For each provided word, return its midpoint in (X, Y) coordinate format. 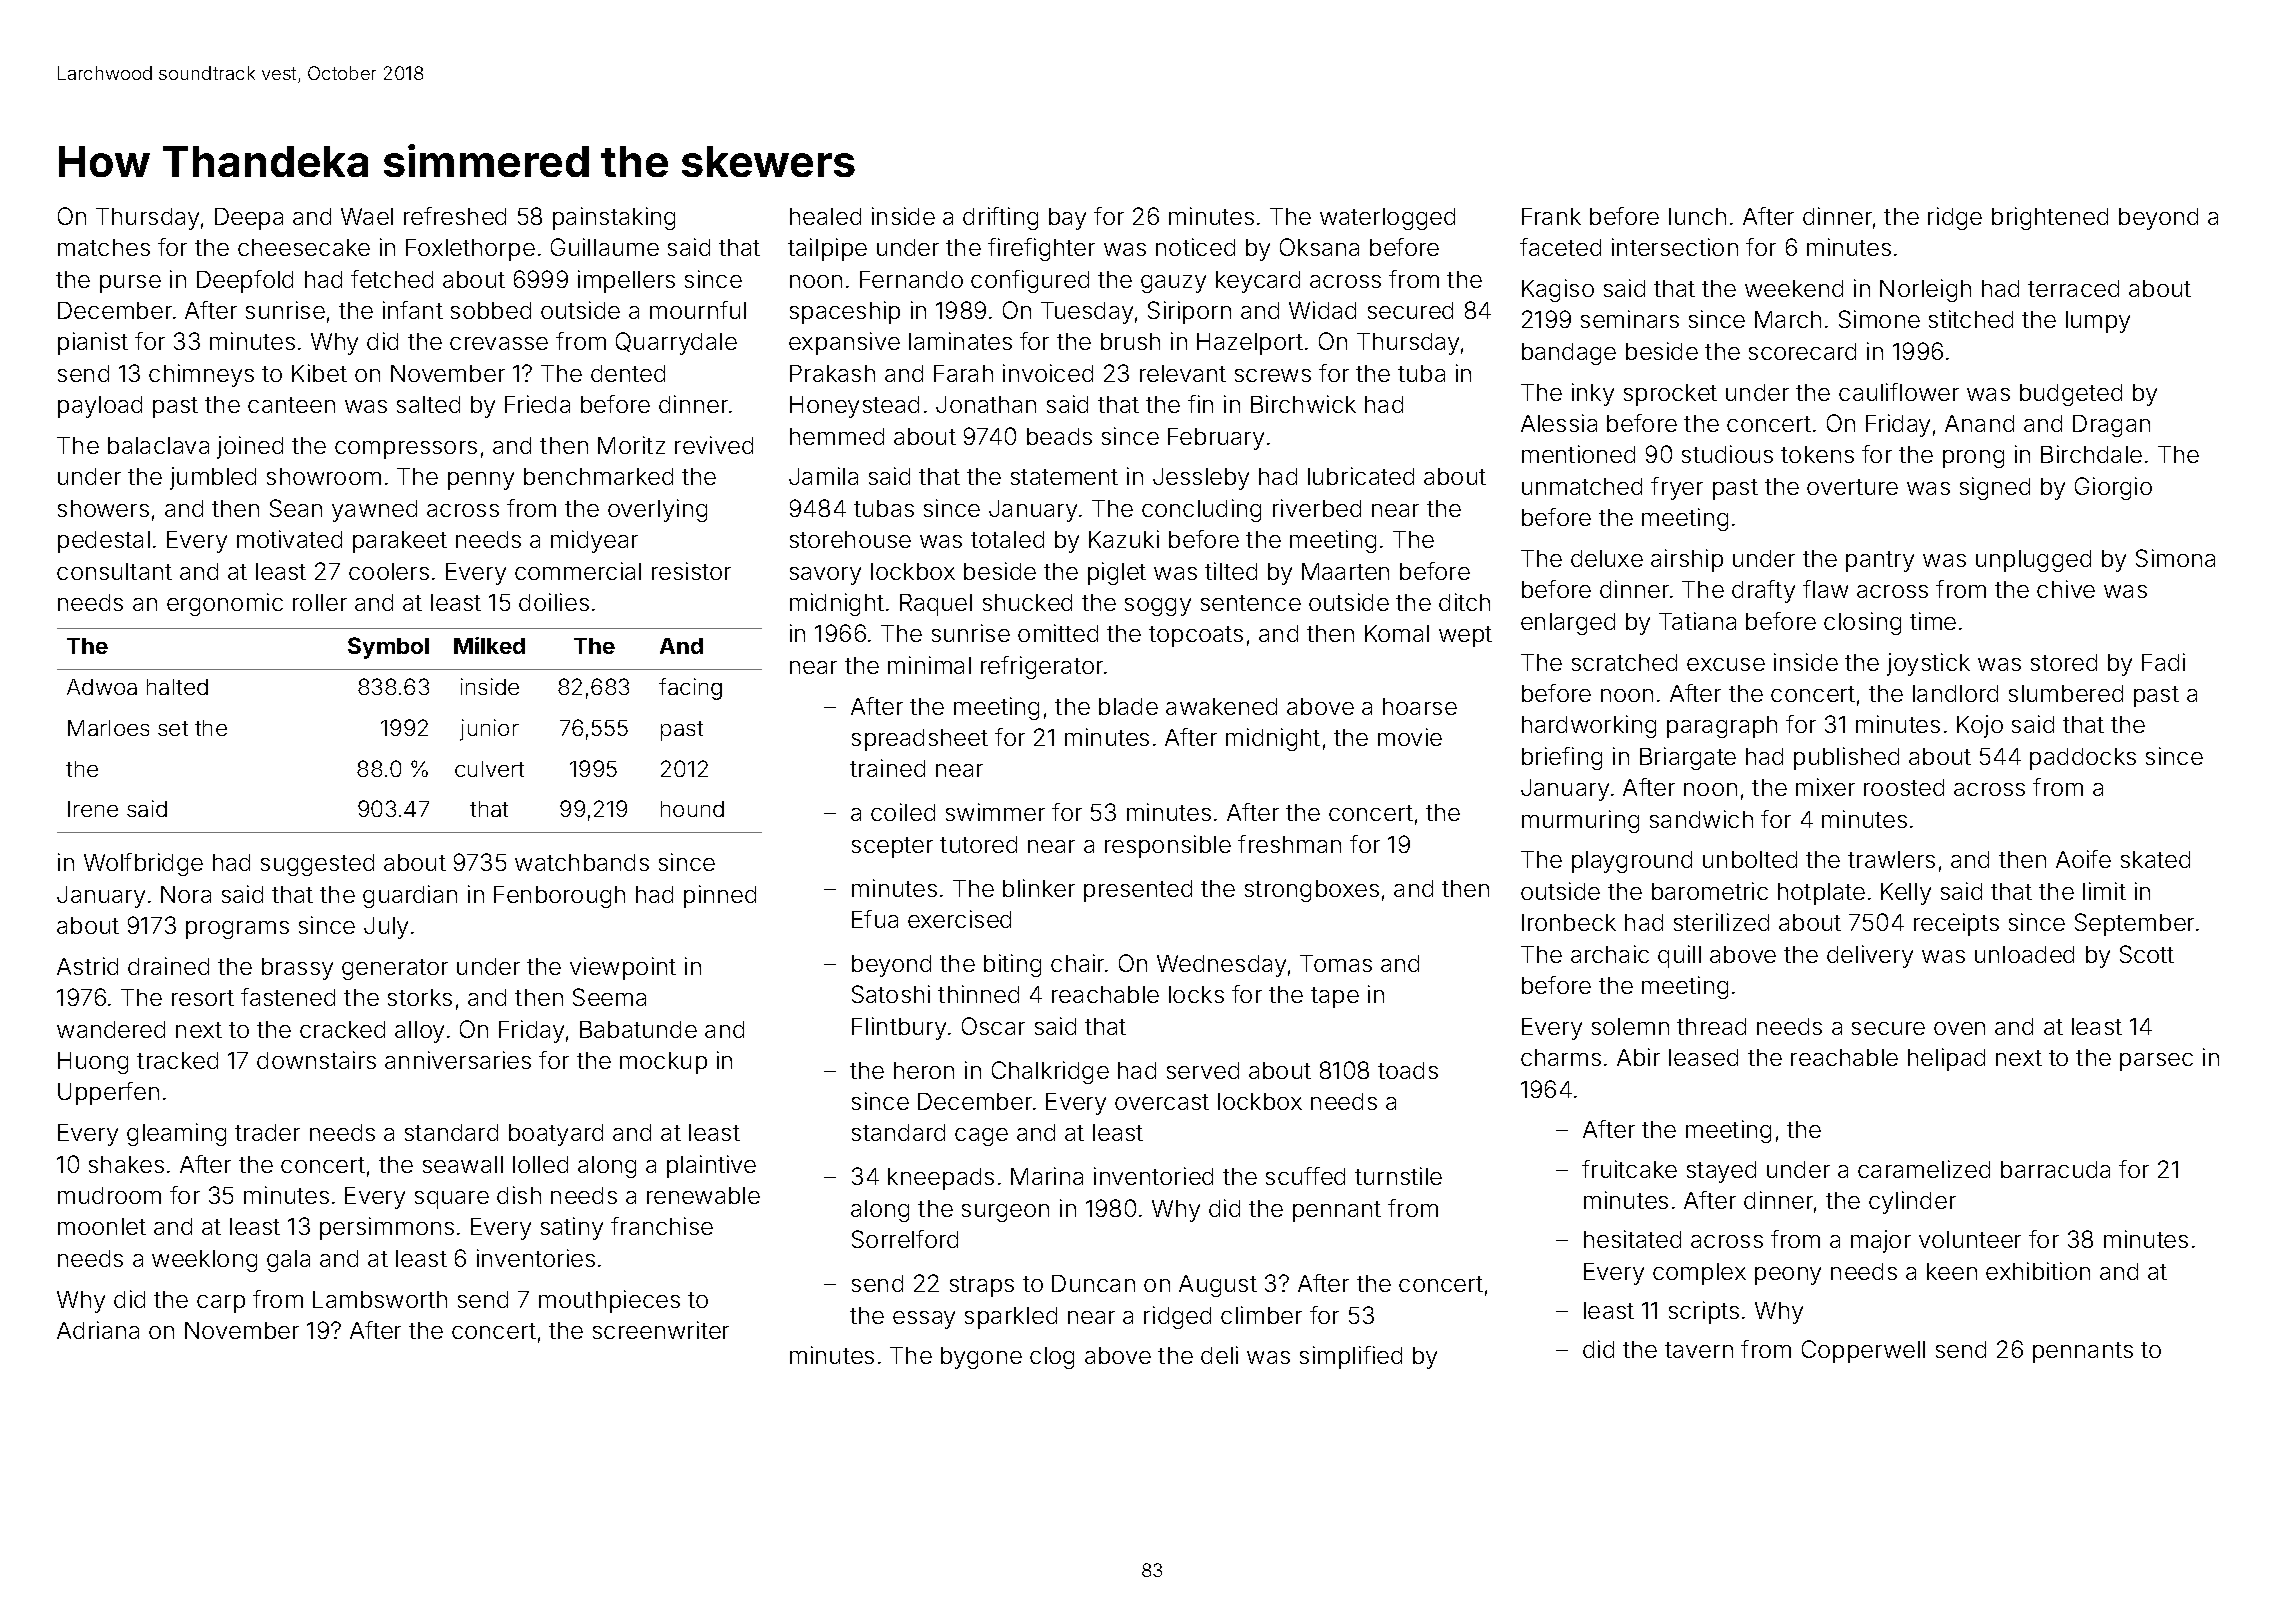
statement (1064, 477)
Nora (186, 894)
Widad (1322, 310)
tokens (1817, 454)
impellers (626, 281)
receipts (1956, 924)
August (1218, 1286)
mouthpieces (609, 1301)
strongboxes (1312, 891)
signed (1995, 488)
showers (103, 508)
